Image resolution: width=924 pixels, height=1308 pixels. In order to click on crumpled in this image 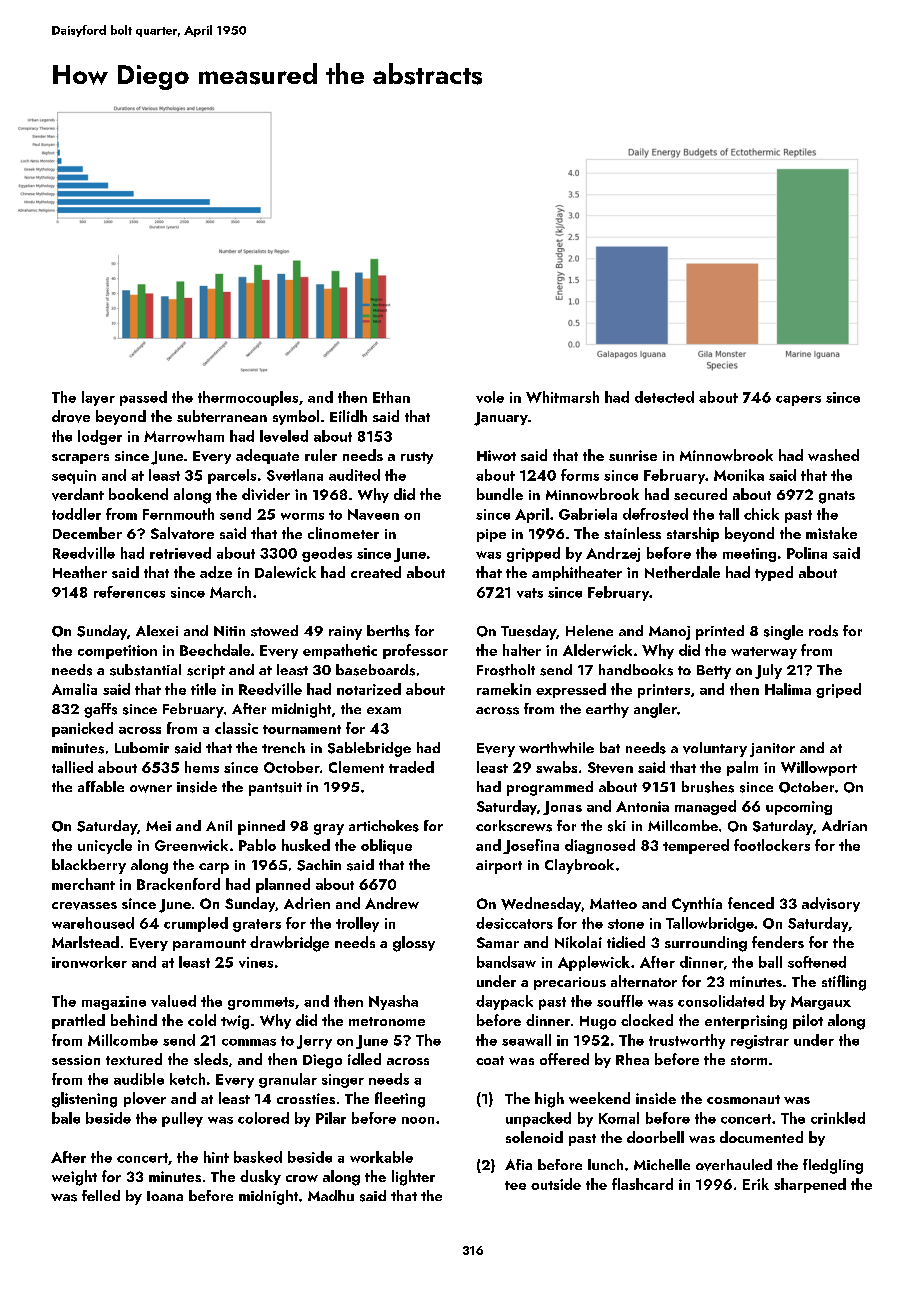, I will do `click(196, 924)`.
